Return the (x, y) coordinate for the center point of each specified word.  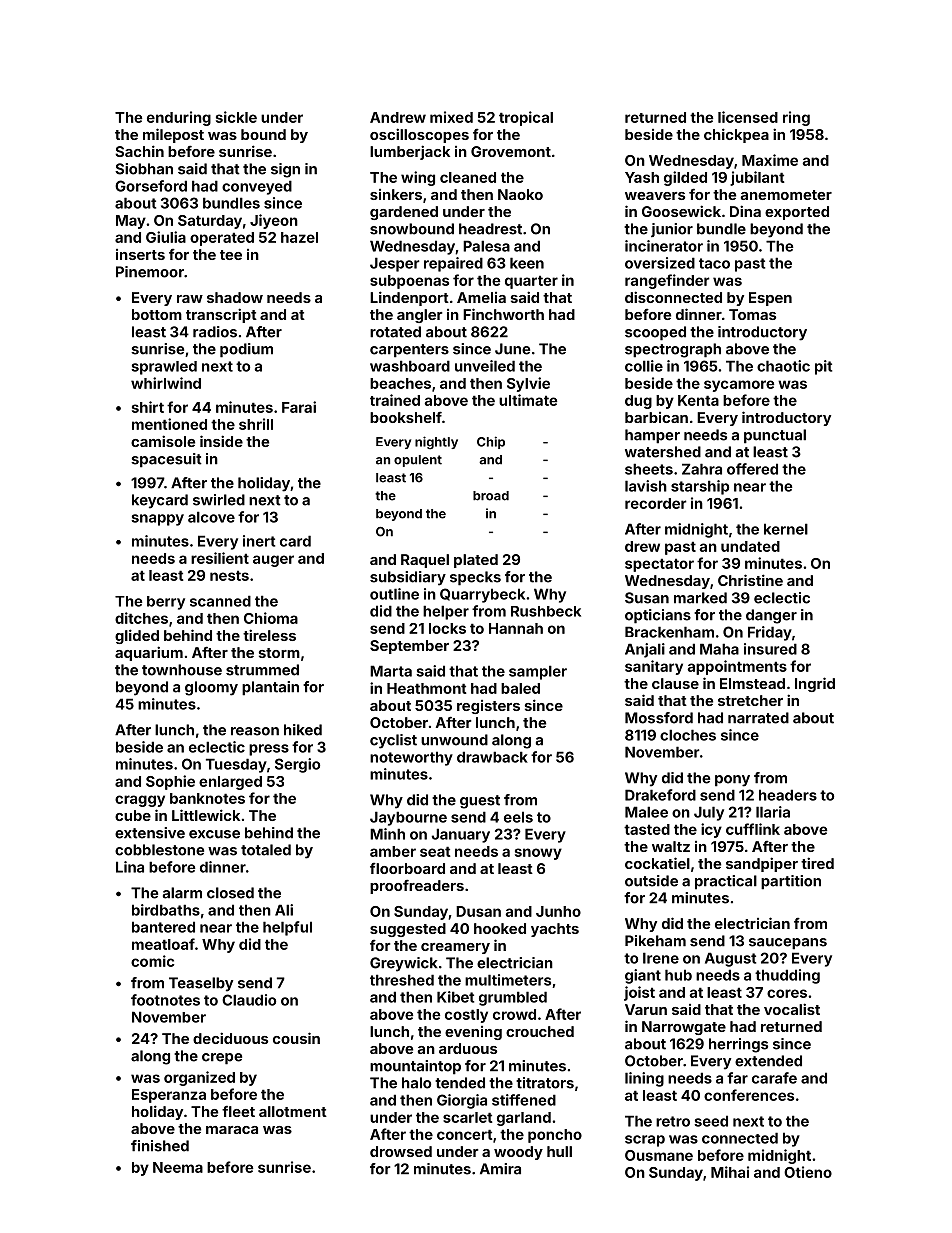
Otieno (808, 1172)
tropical (526, 118)
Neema (178, 1167)
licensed (748, 117)
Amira (500, 1169)
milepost (173, 135)
